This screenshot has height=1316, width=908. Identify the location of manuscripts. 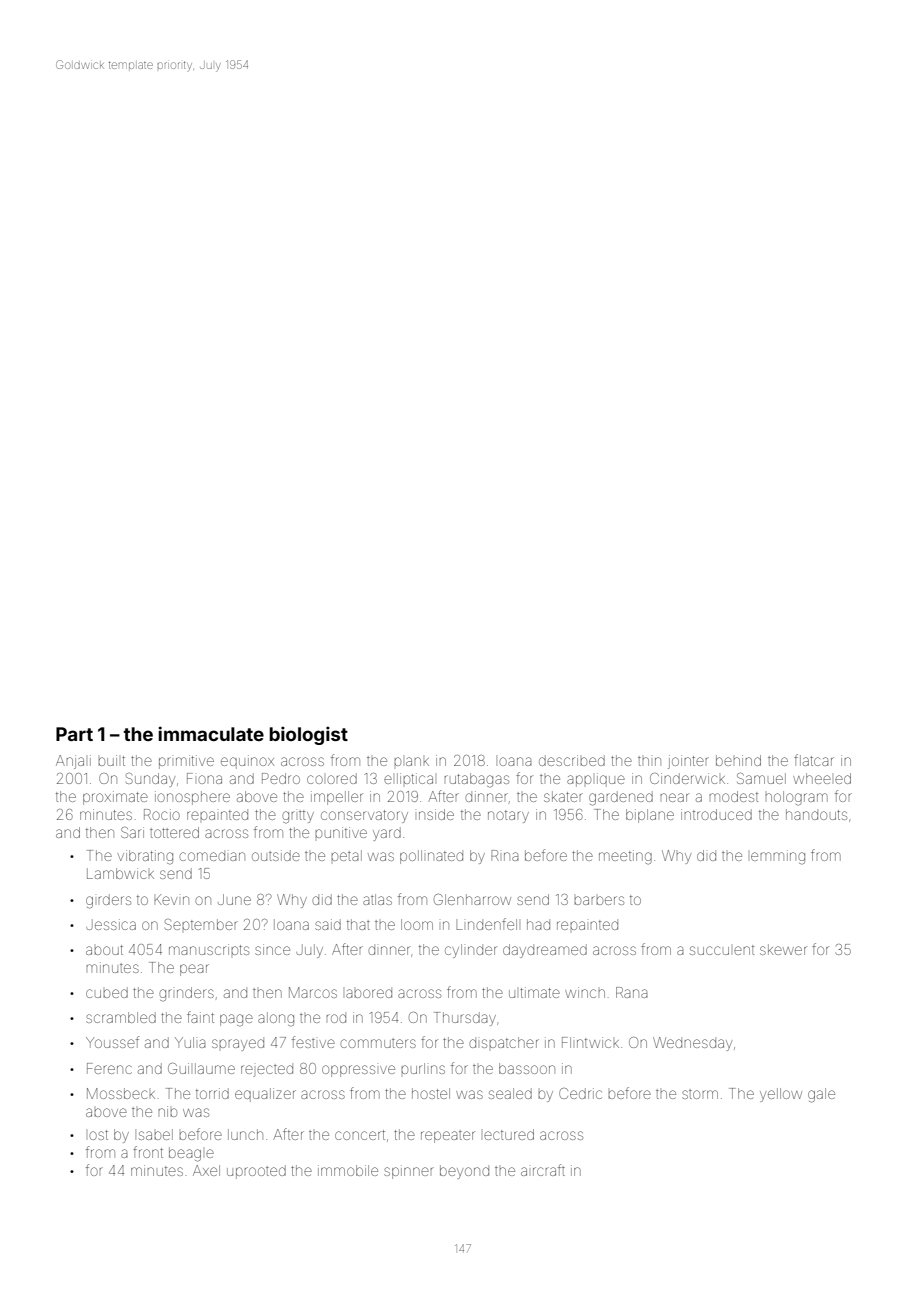
(209, 949).
